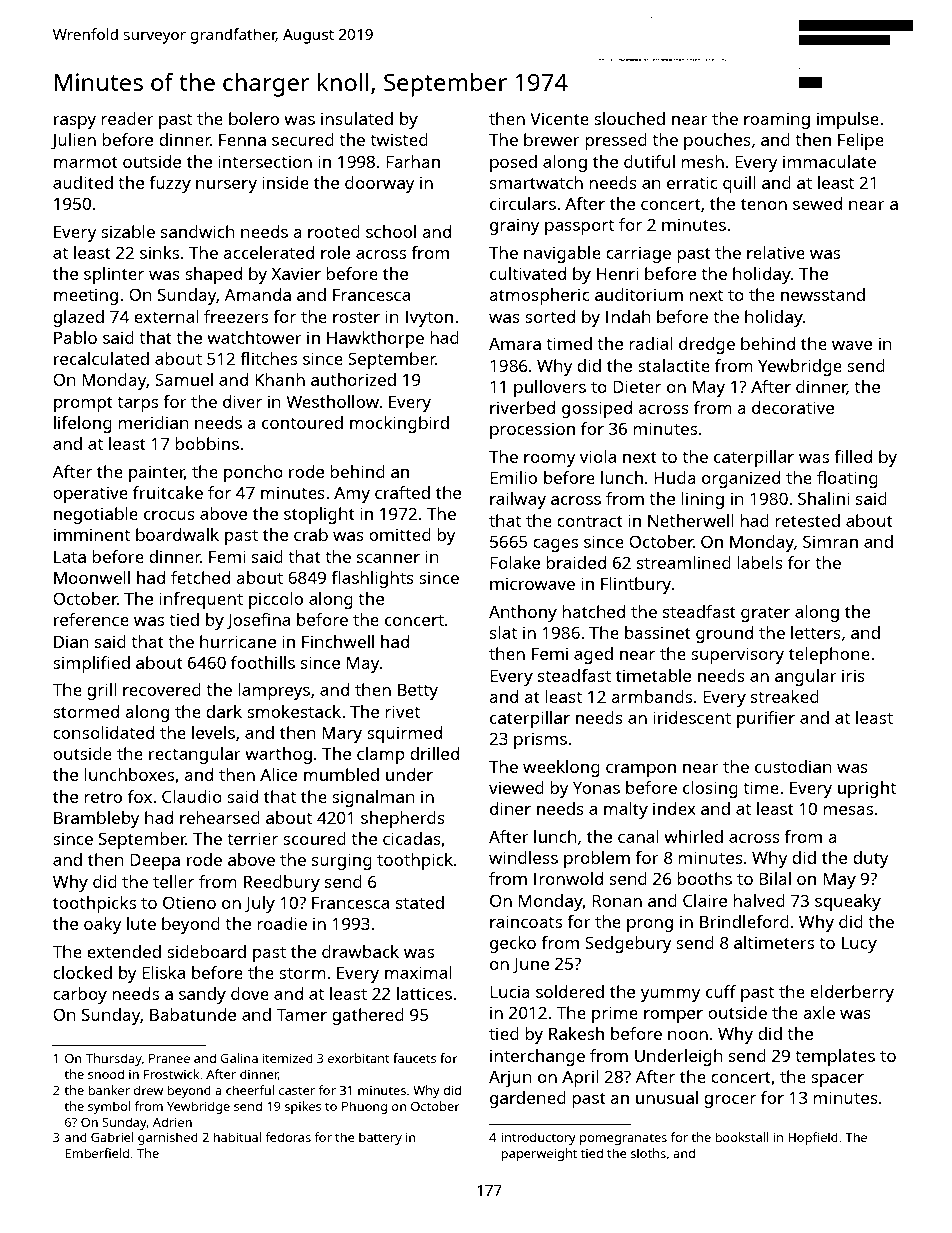 This document has width=952, height=1233. Describe the element at coordinates (538, 1138) in the document. I see `introductory` at that location.
